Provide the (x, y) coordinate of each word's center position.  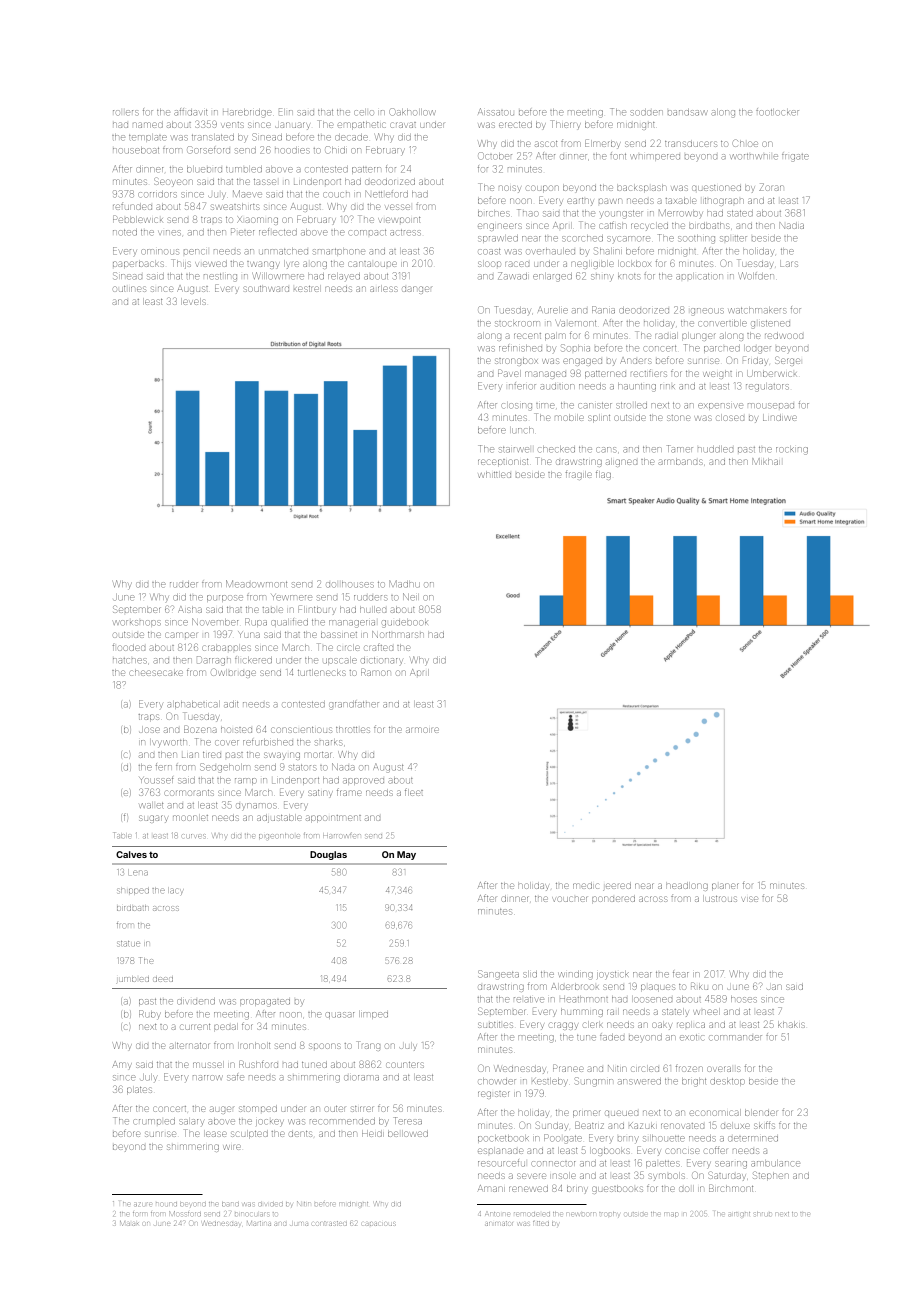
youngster (621, 214)
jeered (617, 886)
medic (586, 885)
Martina (259, 1223)
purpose (225, 598)
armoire (422, 730)
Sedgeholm (225, 768)
